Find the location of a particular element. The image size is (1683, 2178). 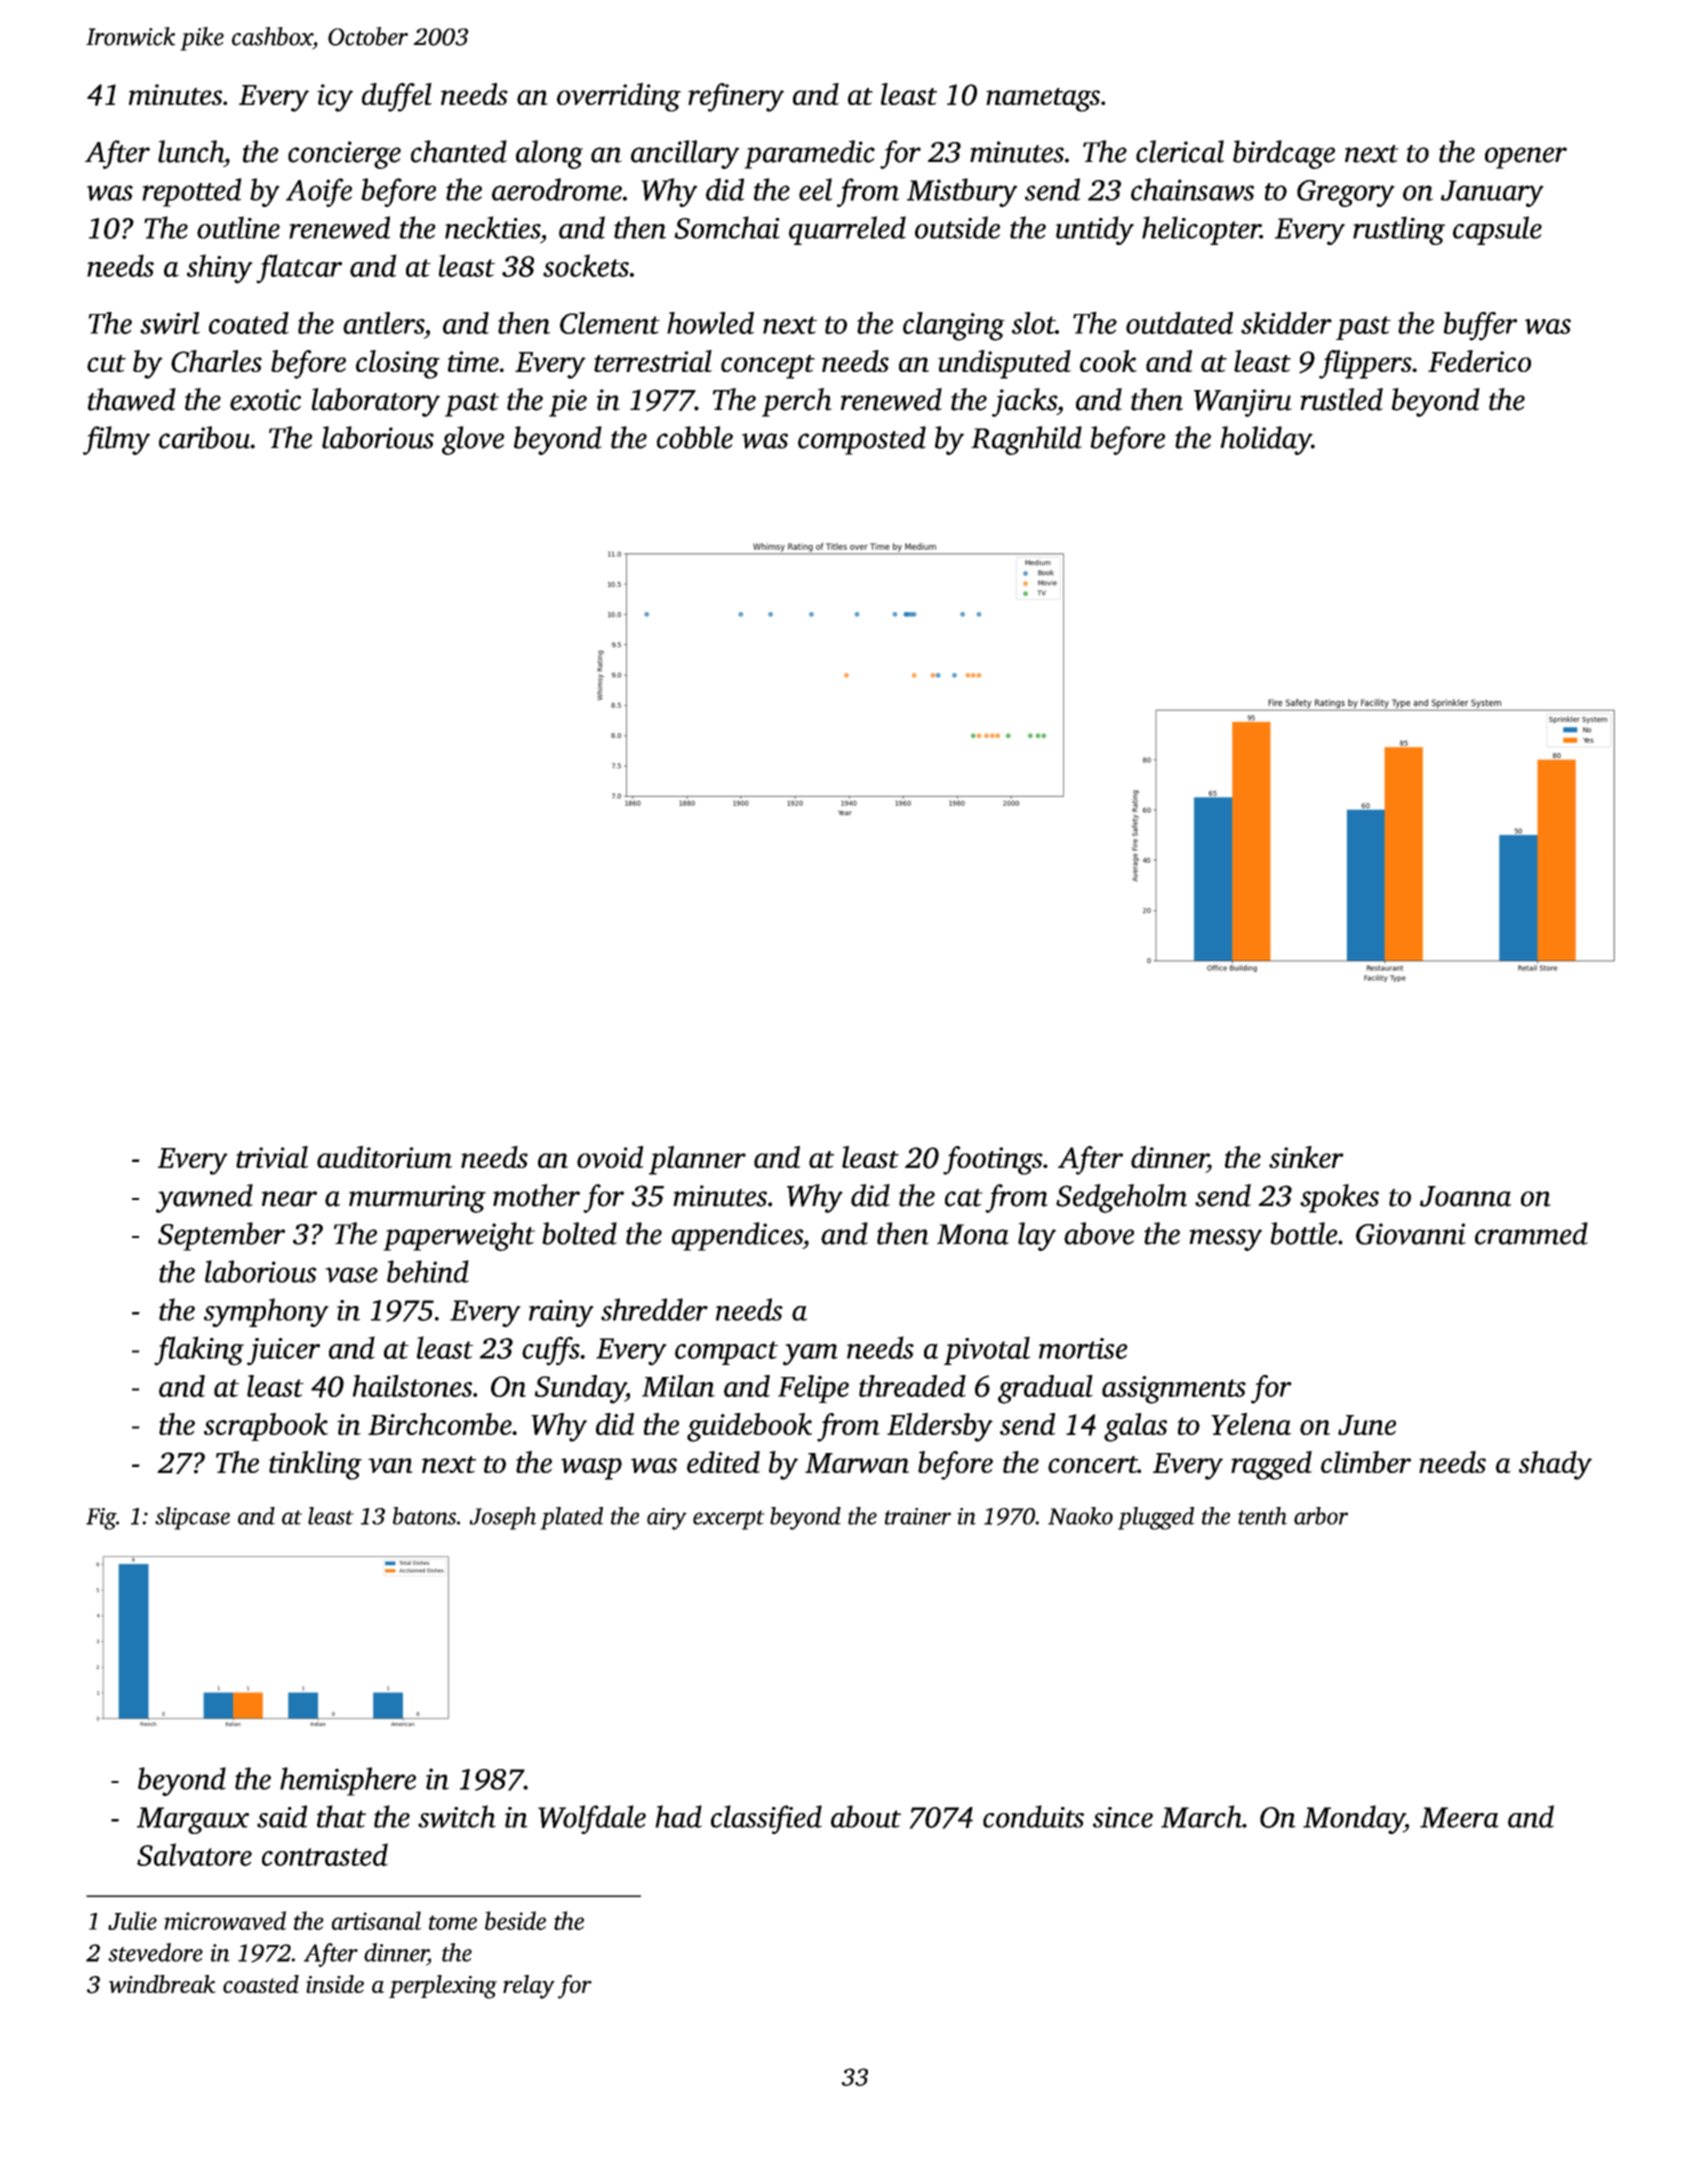

glove is located at coordinates (473, 440).
